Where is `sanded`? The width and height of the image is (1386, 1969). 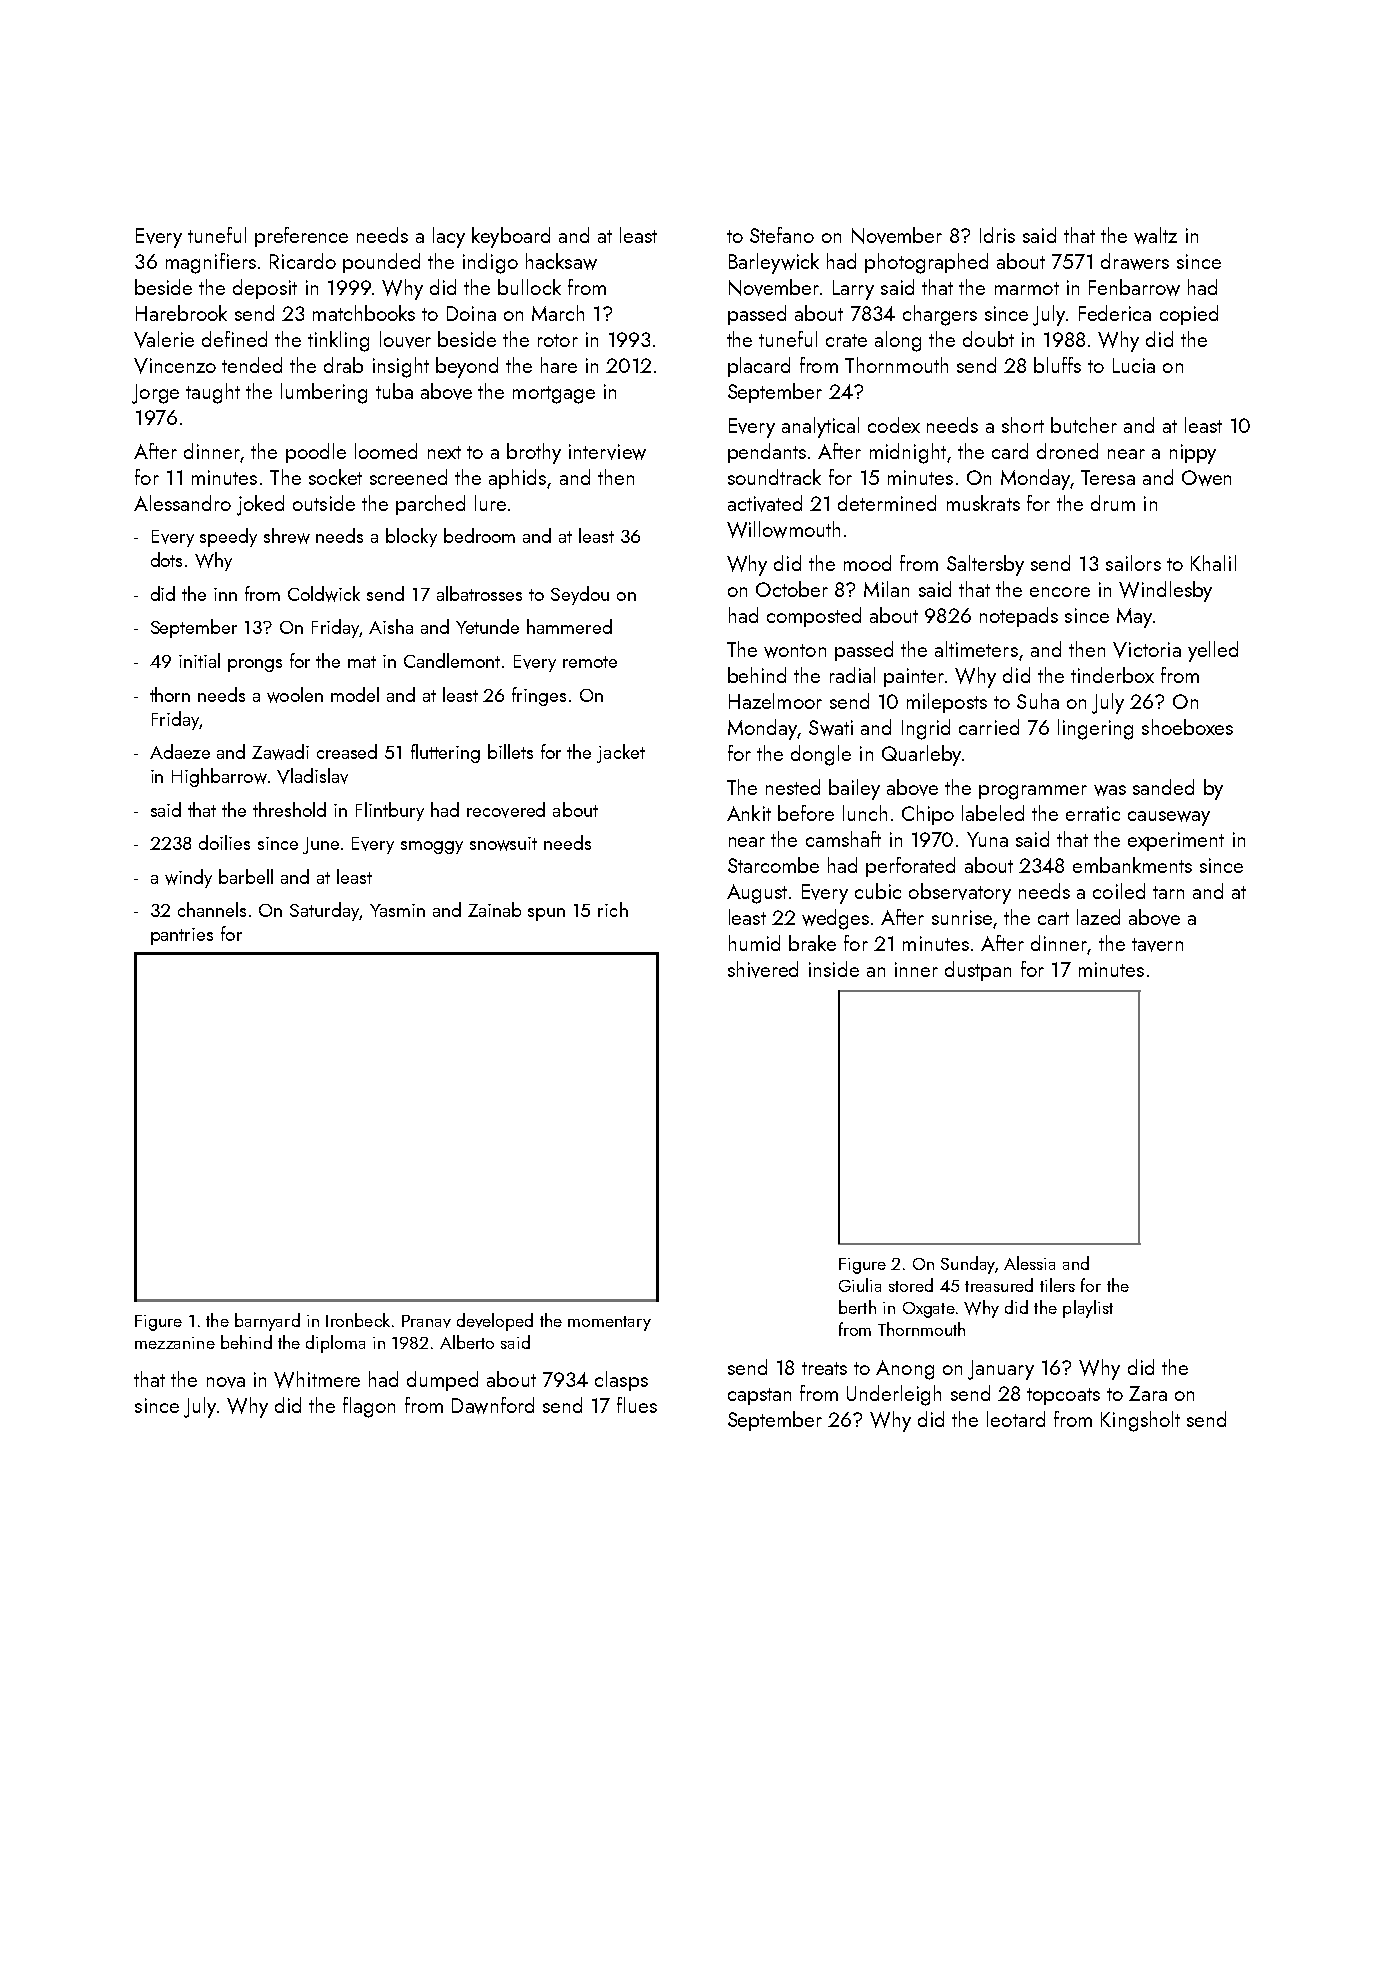
sanded is located at coordinates (1163, 787).
